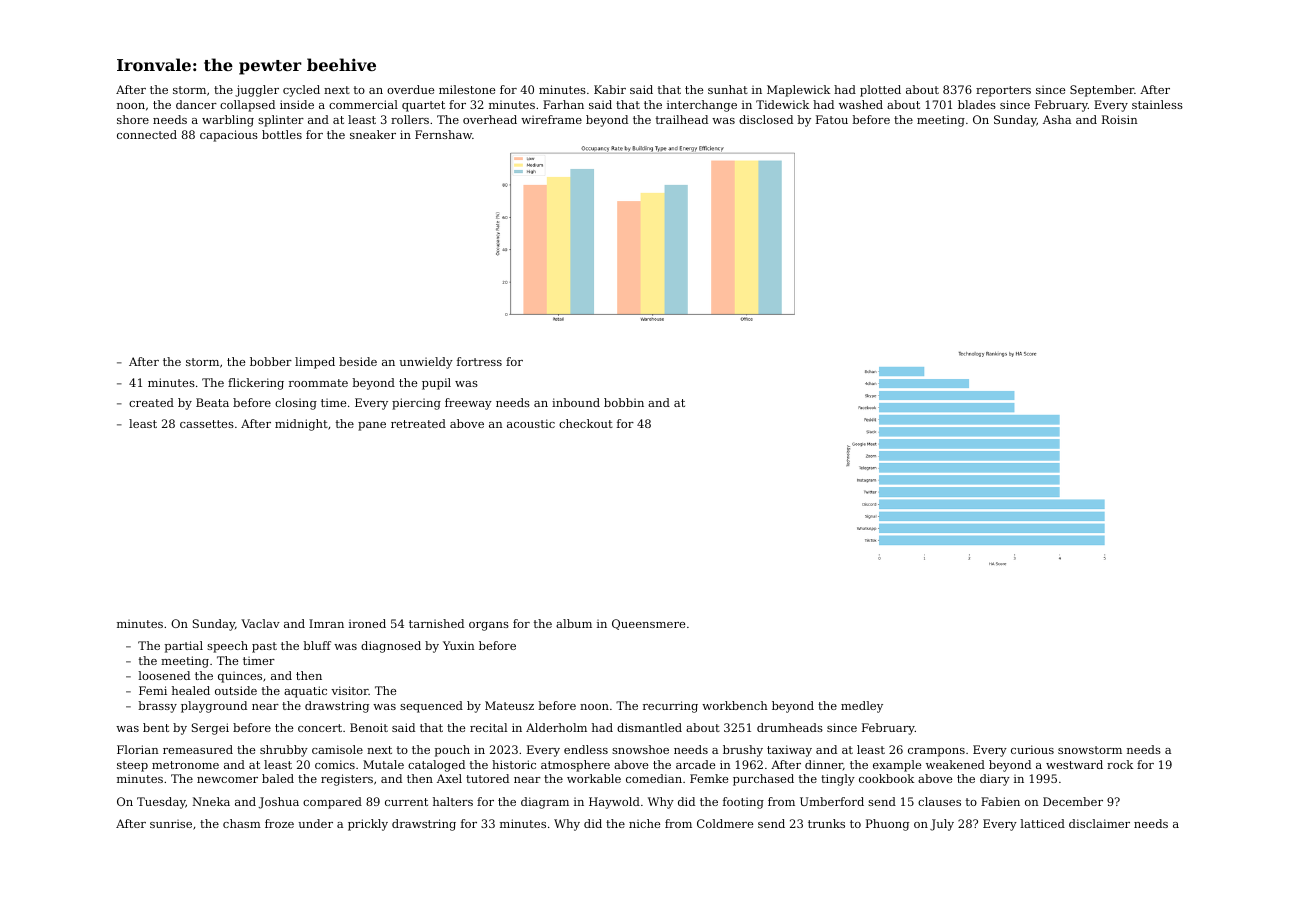  Describe the element at coordinates (1120, 764) in the screenshot. I see `rock` at that location.
